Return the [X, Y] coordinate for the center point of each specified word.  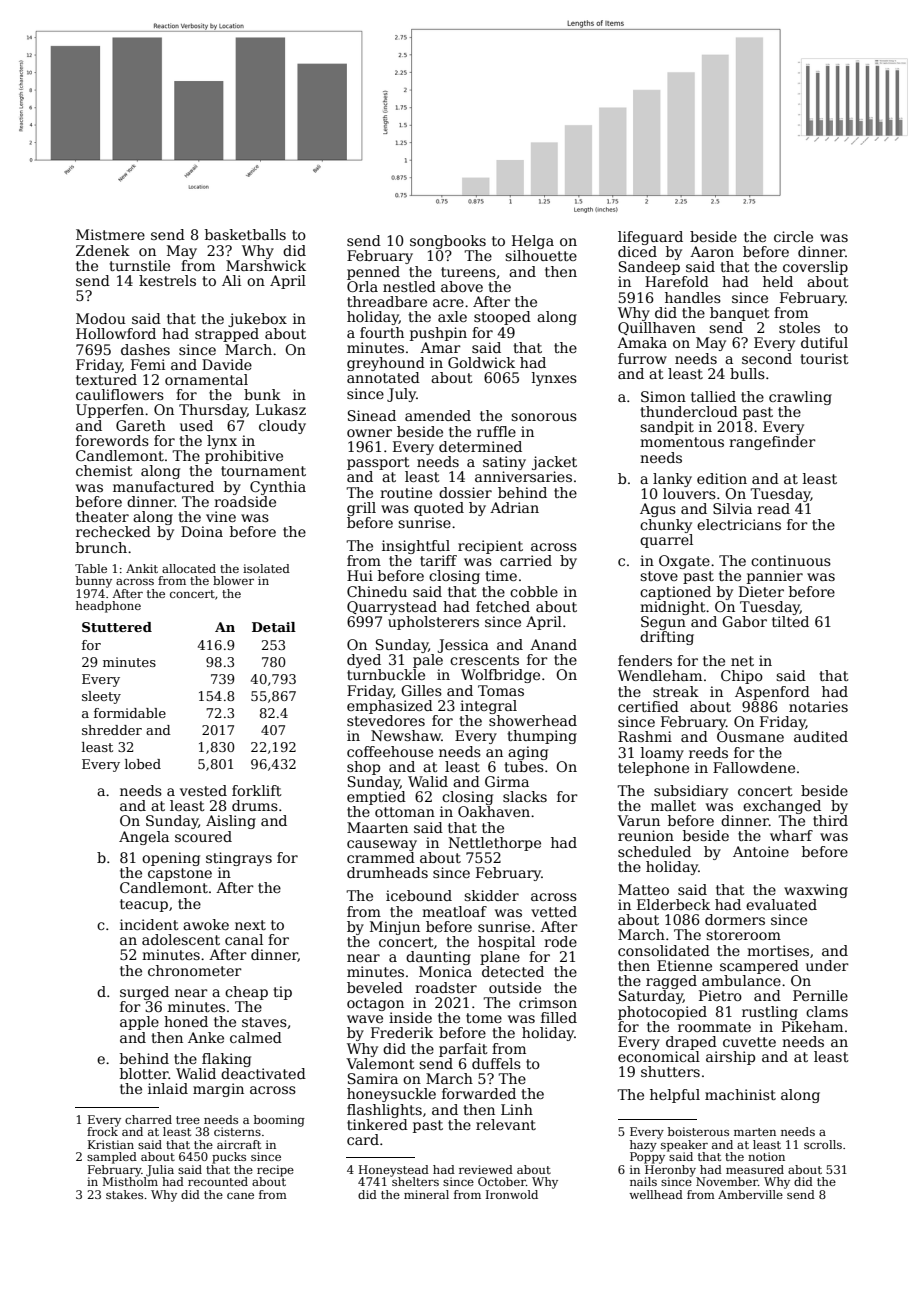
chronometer [195, 970]
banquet [740, 314]
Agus [658, 510]
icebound [419, 895]
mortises [778, 950]
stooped [502, 318]
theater [102, 516]
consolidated [664, 950]
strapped [227, 335]
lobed [143, 764]
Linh [517, 1109]
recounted [218, 1181]
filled [559, 1017]
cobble [534, 591]
